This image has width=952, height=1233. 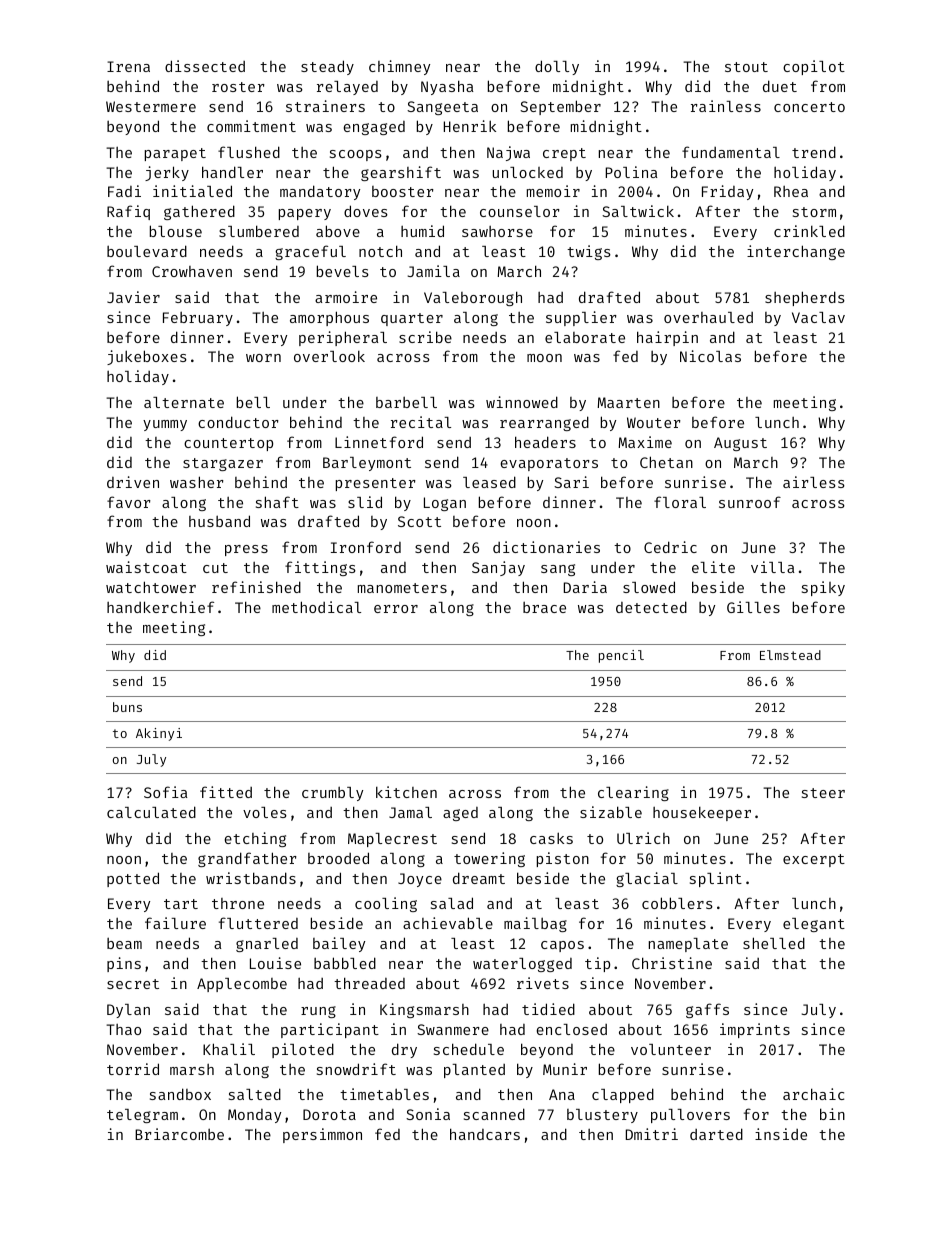 What do you see at coordinates (677, 903) in the image?
I see `cobblers` at bounding box center [677, 903].
